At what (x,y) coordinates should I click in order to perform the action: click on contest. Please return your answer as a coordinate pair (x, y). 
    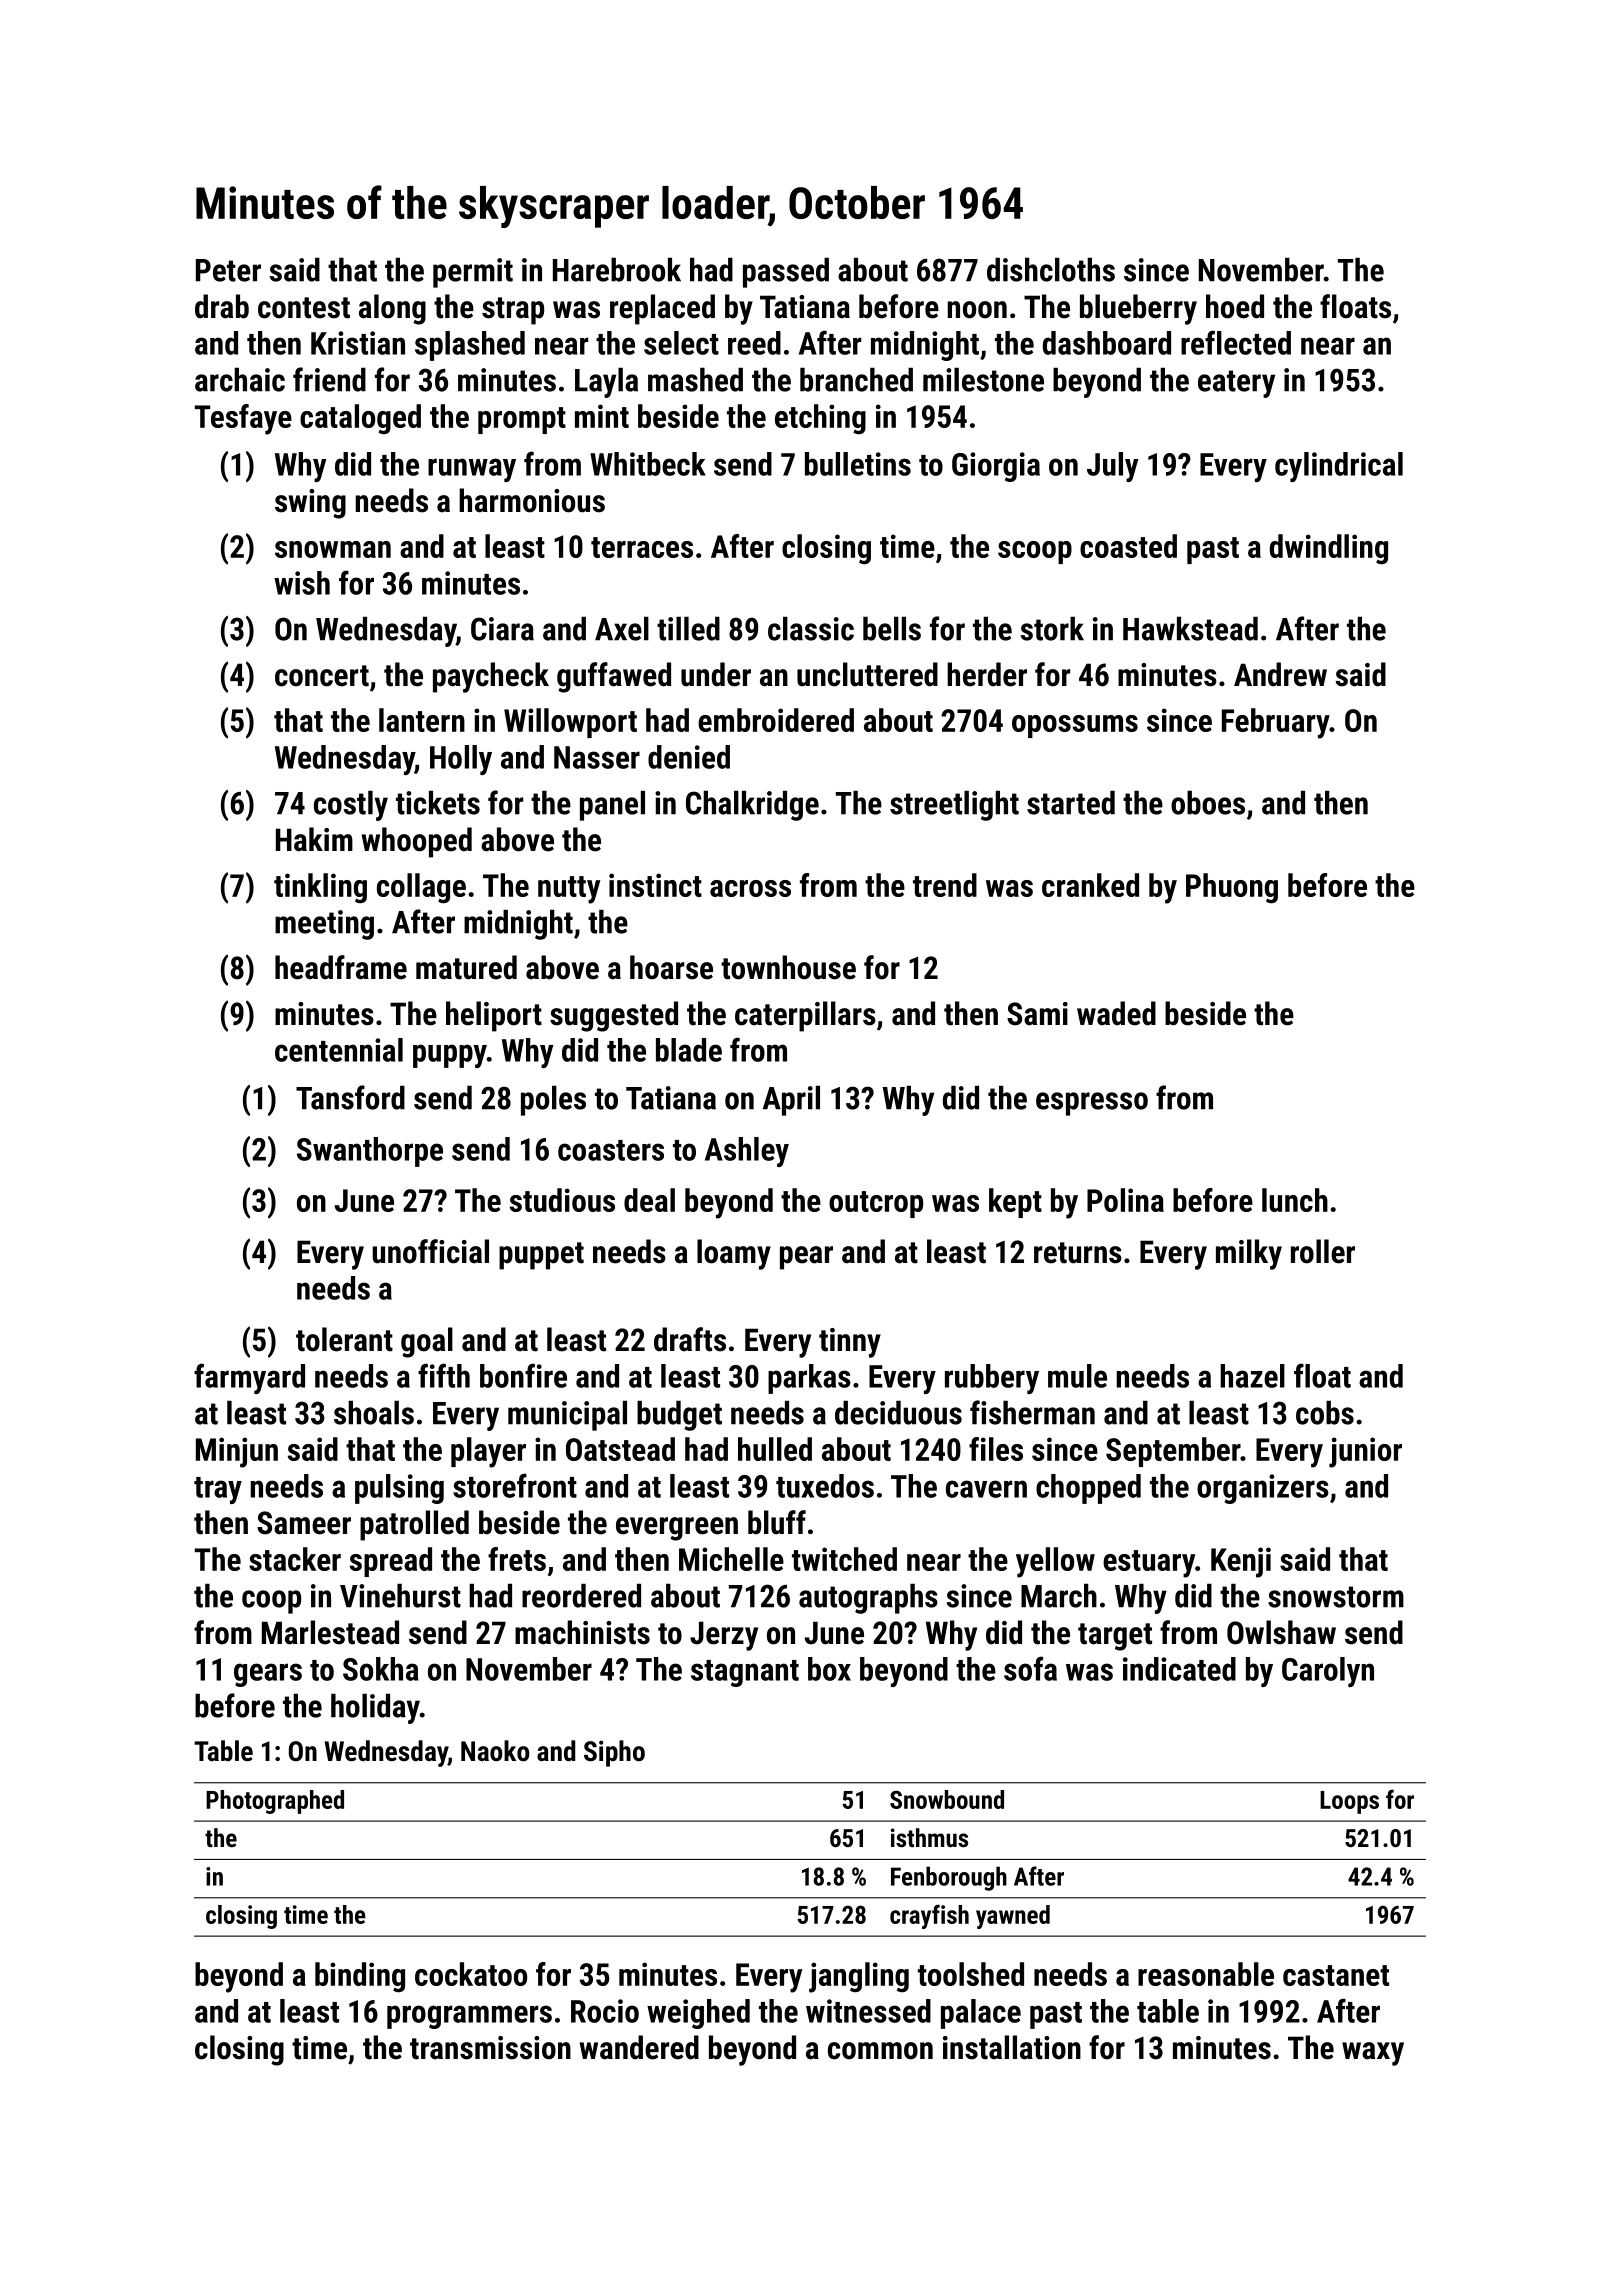
    Looking at the image, I should click on (304, 308).
